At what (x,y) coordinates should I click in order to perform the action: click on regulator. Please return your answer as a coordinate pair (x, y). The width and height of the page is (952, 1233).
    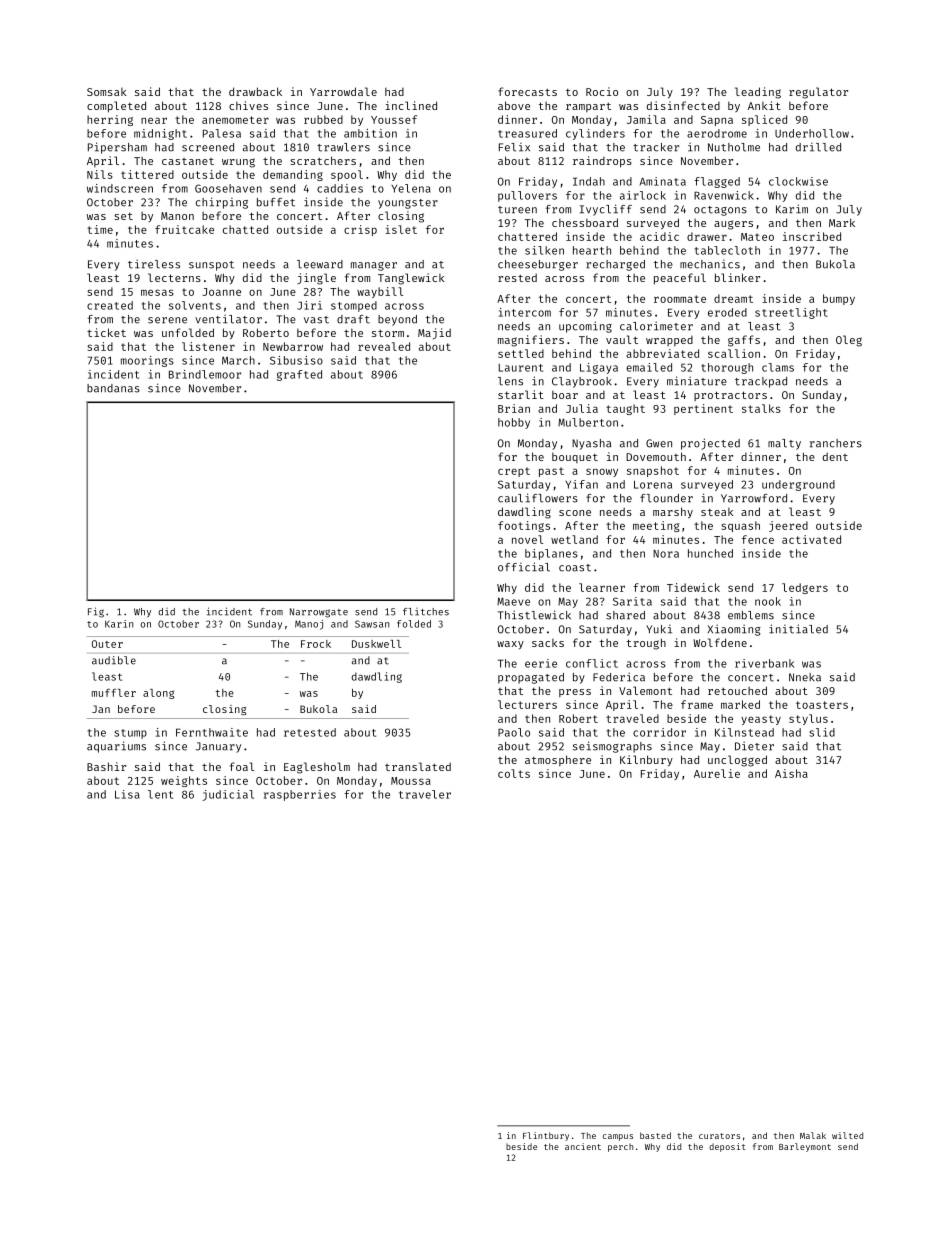
    Looking at the image, I should click on (818, 93).
